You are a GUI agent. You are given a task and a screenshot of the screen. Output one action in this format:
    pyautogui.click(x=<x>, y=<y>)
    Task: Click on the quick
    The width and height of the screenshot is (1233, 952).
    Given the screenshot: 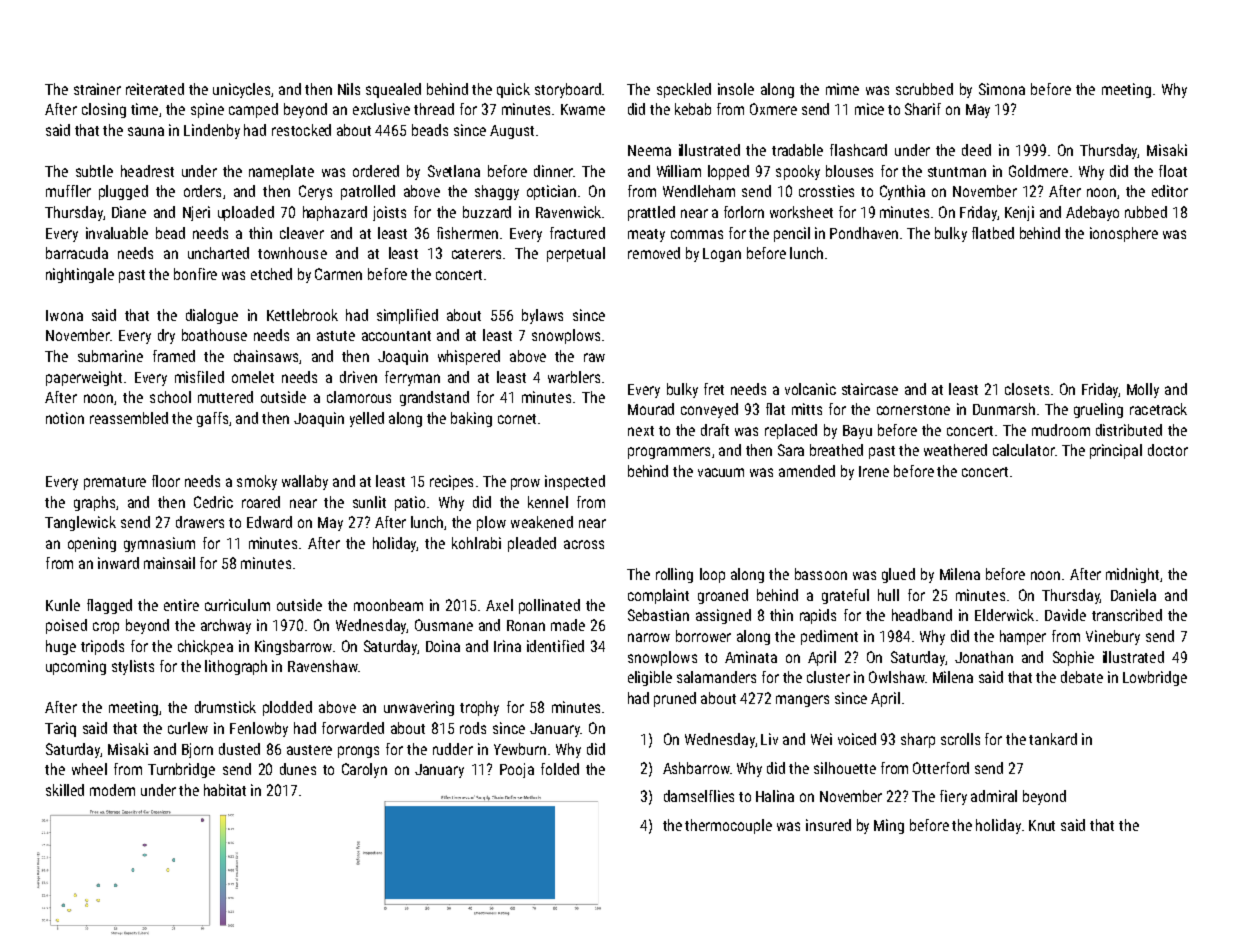 What is the action you would take?
    pyautogui.click(x=513, y=90)
